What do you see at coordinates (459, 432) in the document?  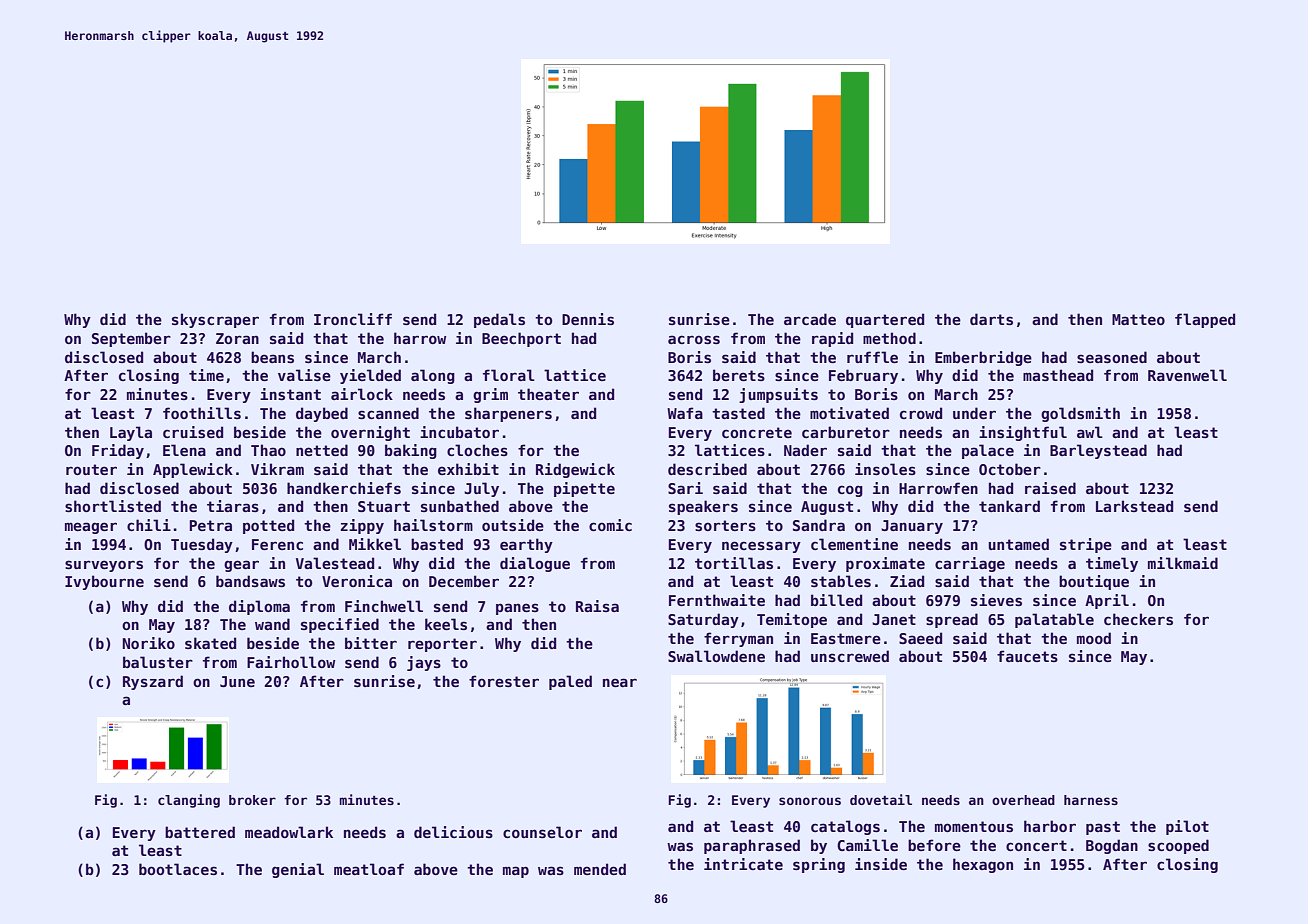 I see `incubator` at bounding box center [459, 432].
